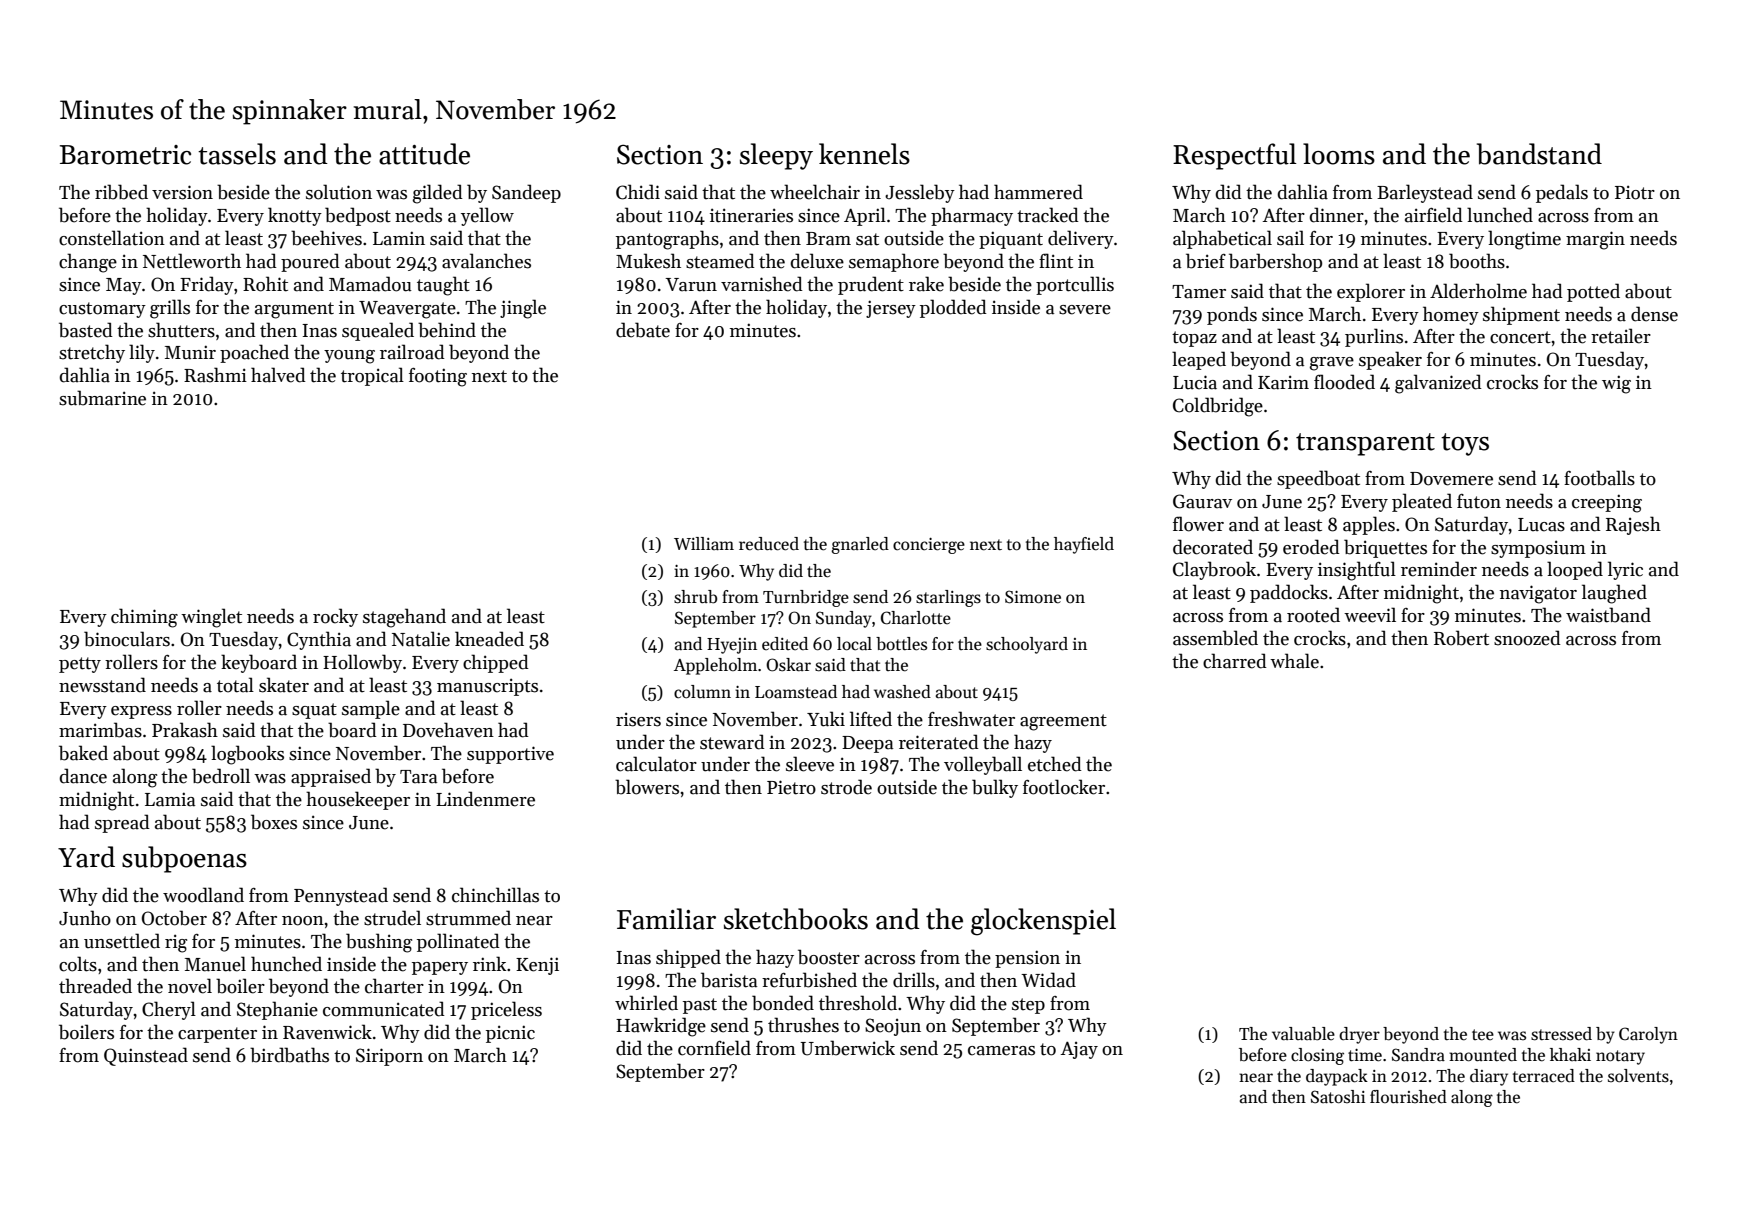 This screenshot has height=1231, width=1740. I want to click on footing, so click(438, 377).
